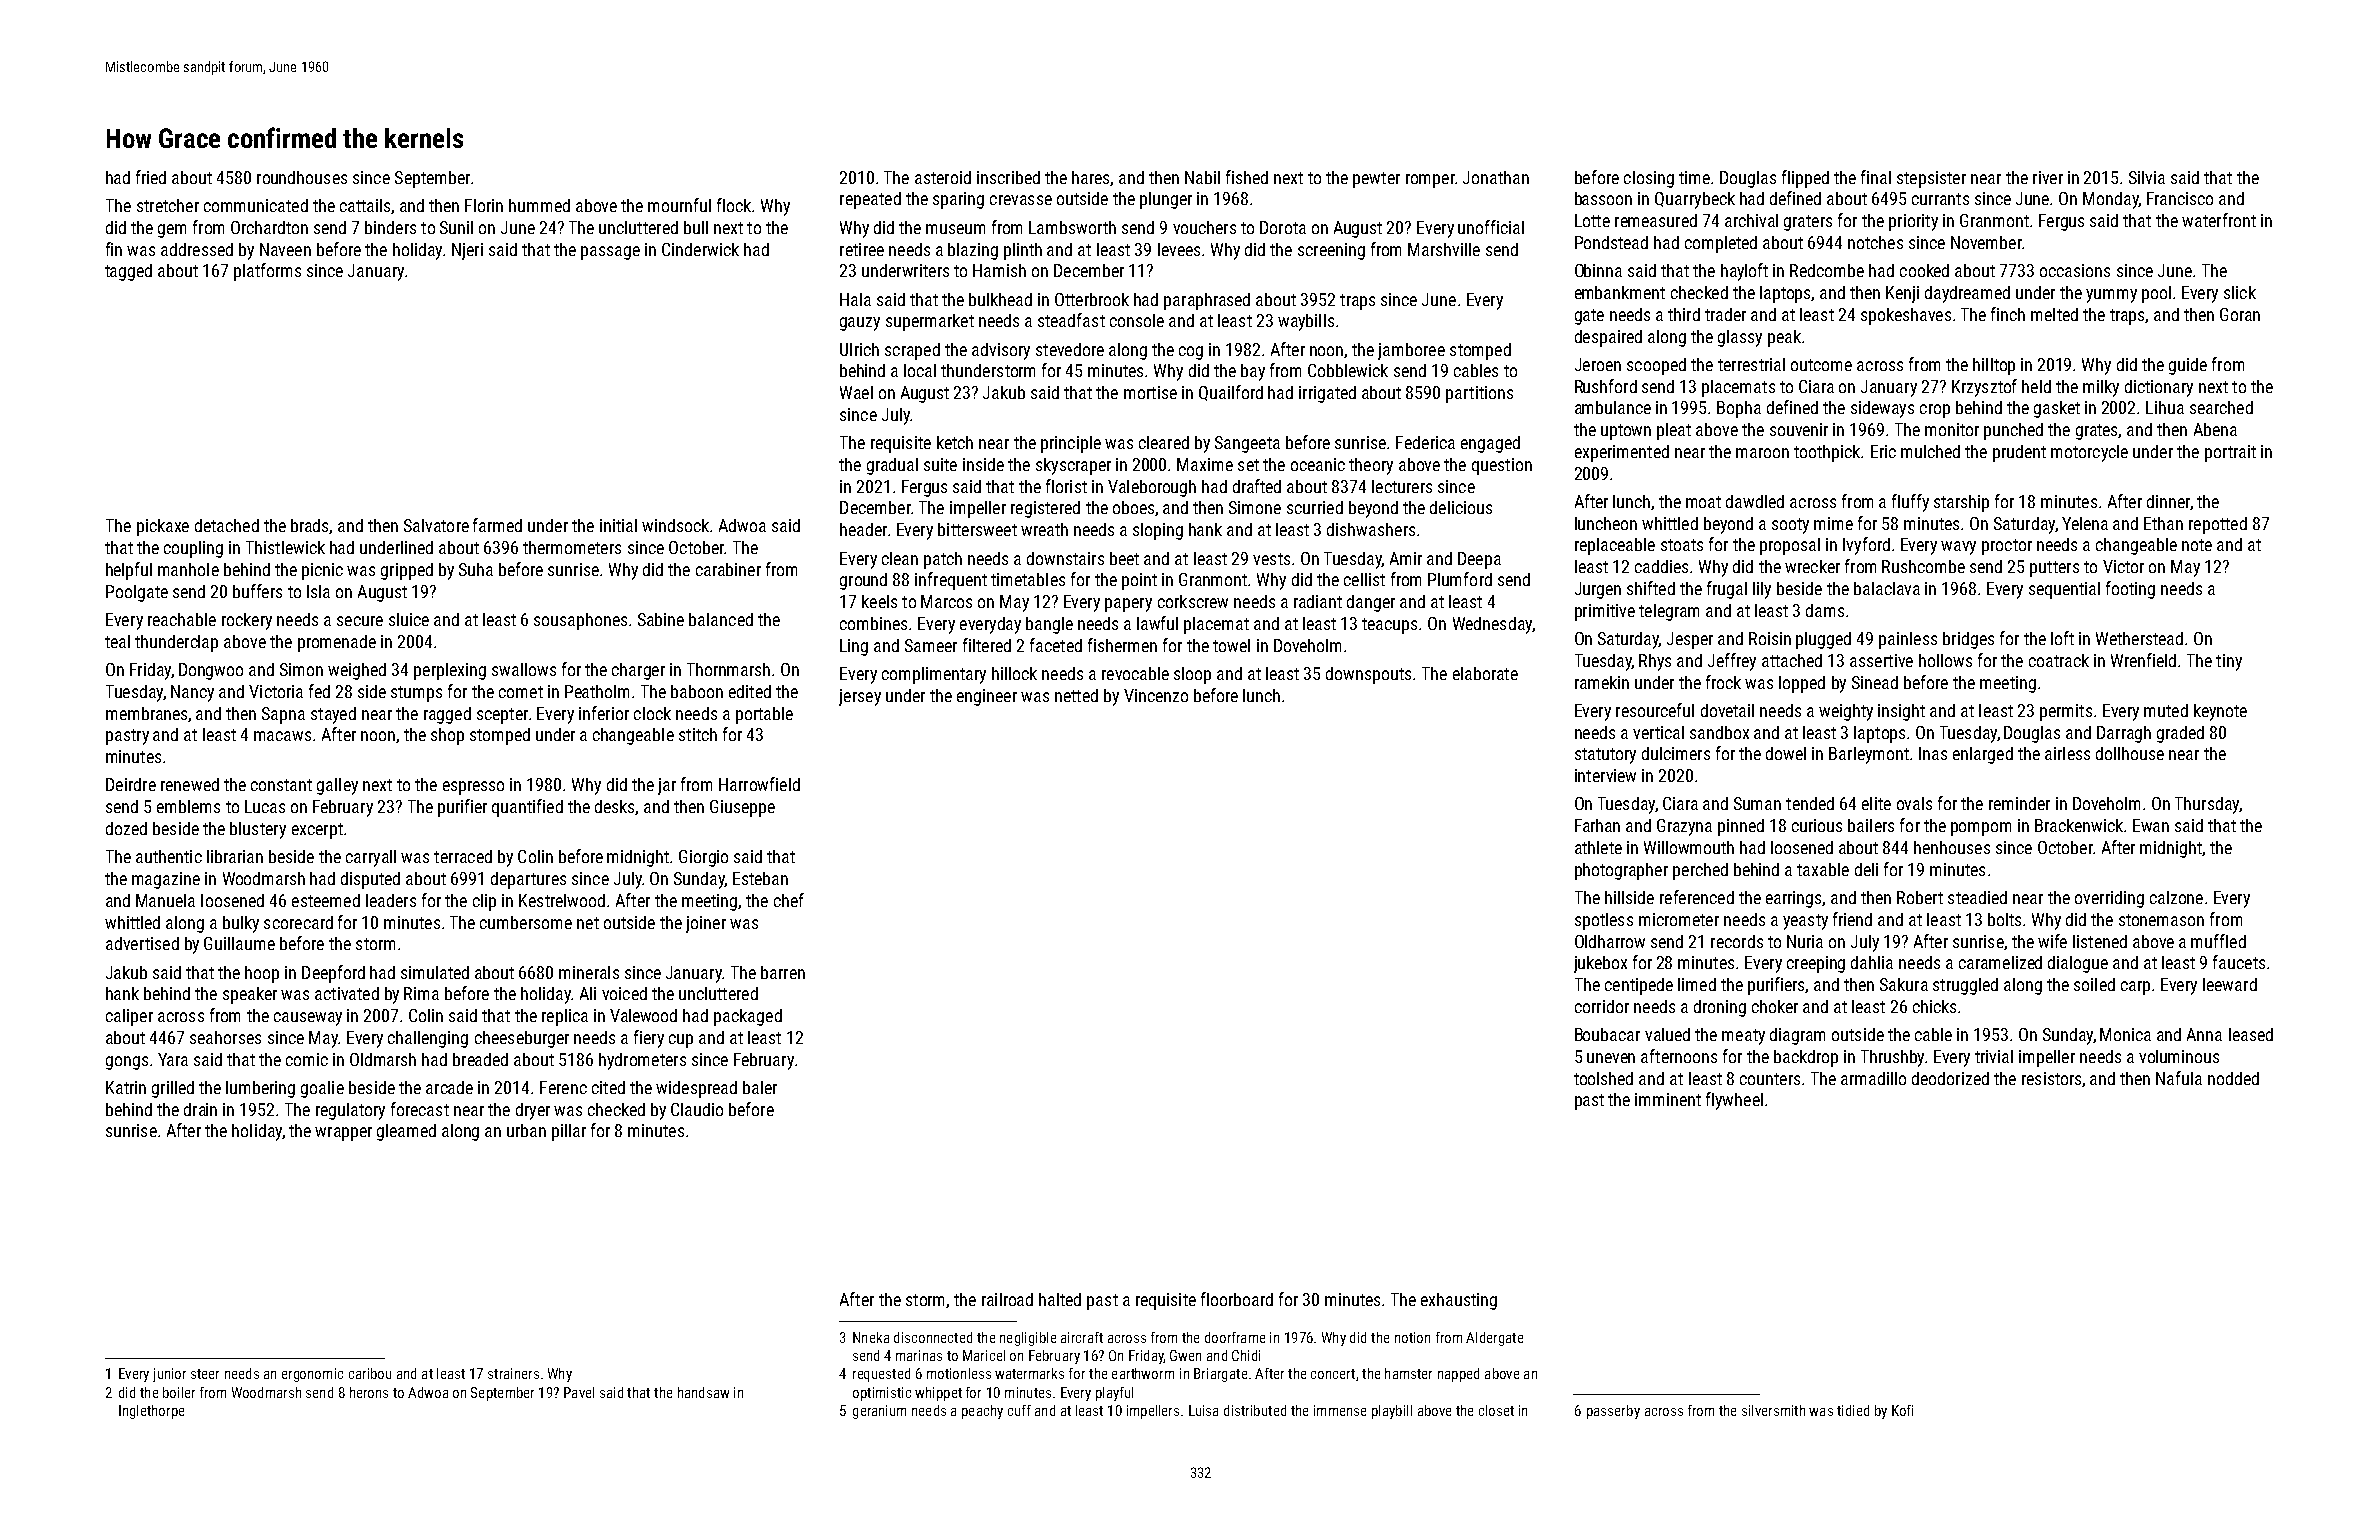 The image size is (2380, 1540). I want to click on teal, so click(117, 641).
